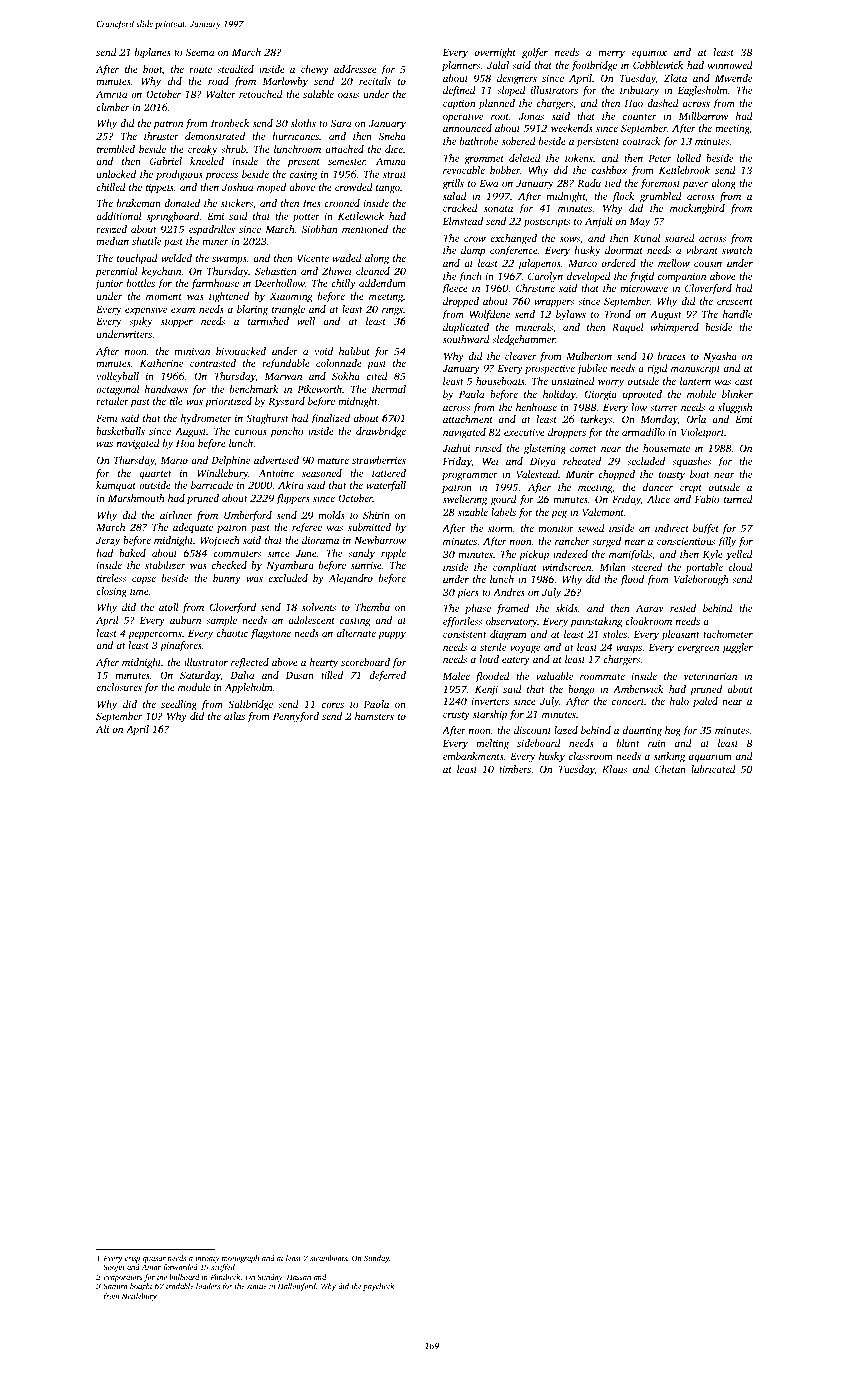  Describe the element at coordinates (240, 1259) in the page. I see `monograph` at that location.
